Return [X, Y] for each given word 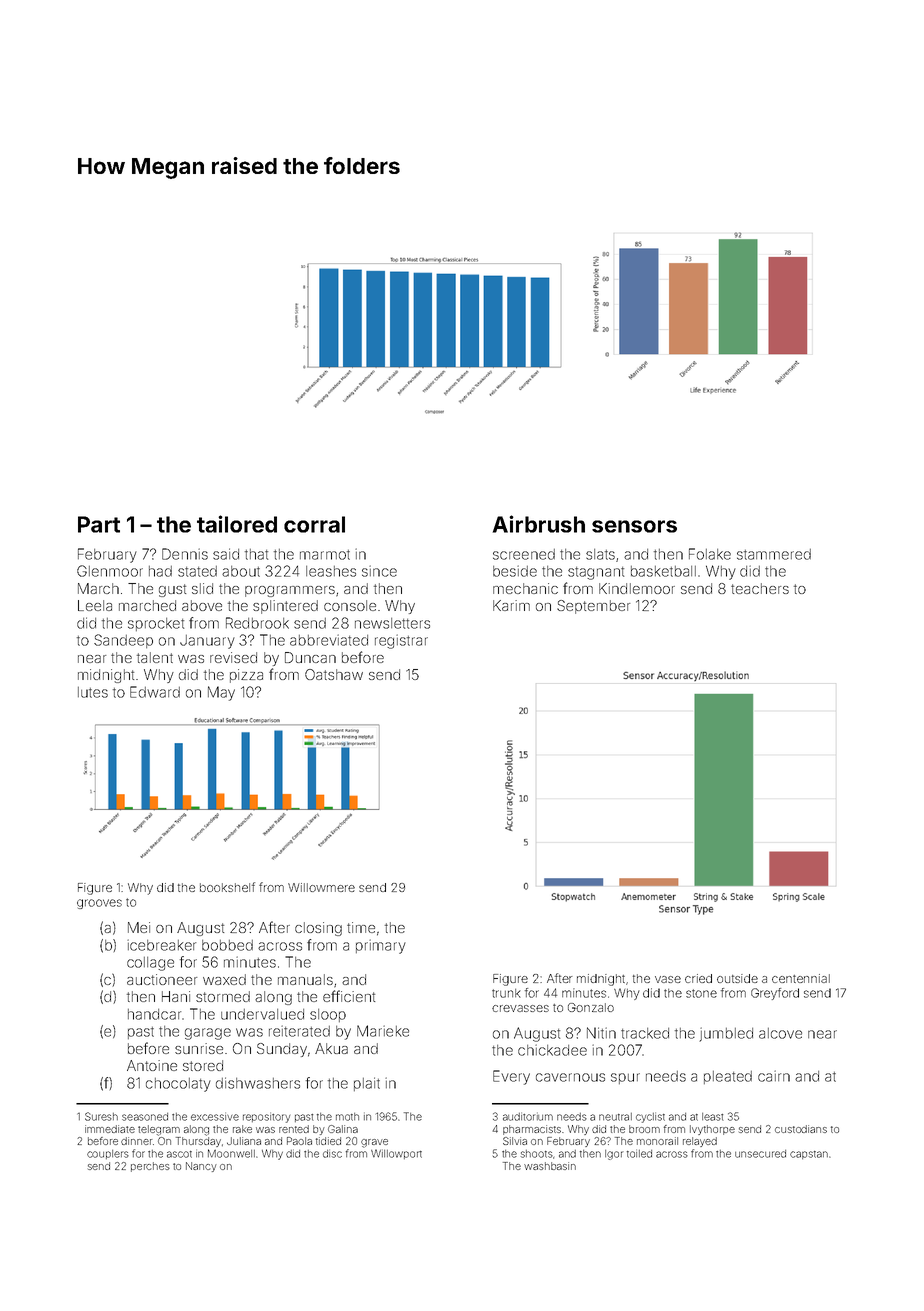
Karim [511, 605]
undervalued [262, 1014]
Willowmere [321, 887]
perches [150, 1167]
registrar [401, 641]
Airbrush [539, 524]
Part [99, 524]
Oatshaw [334, 674]
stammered [774, 554]
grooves [99, 904]
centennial [801, 978]
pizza [246, 676]
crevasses [520, 1008]
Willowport [396, 1154]
